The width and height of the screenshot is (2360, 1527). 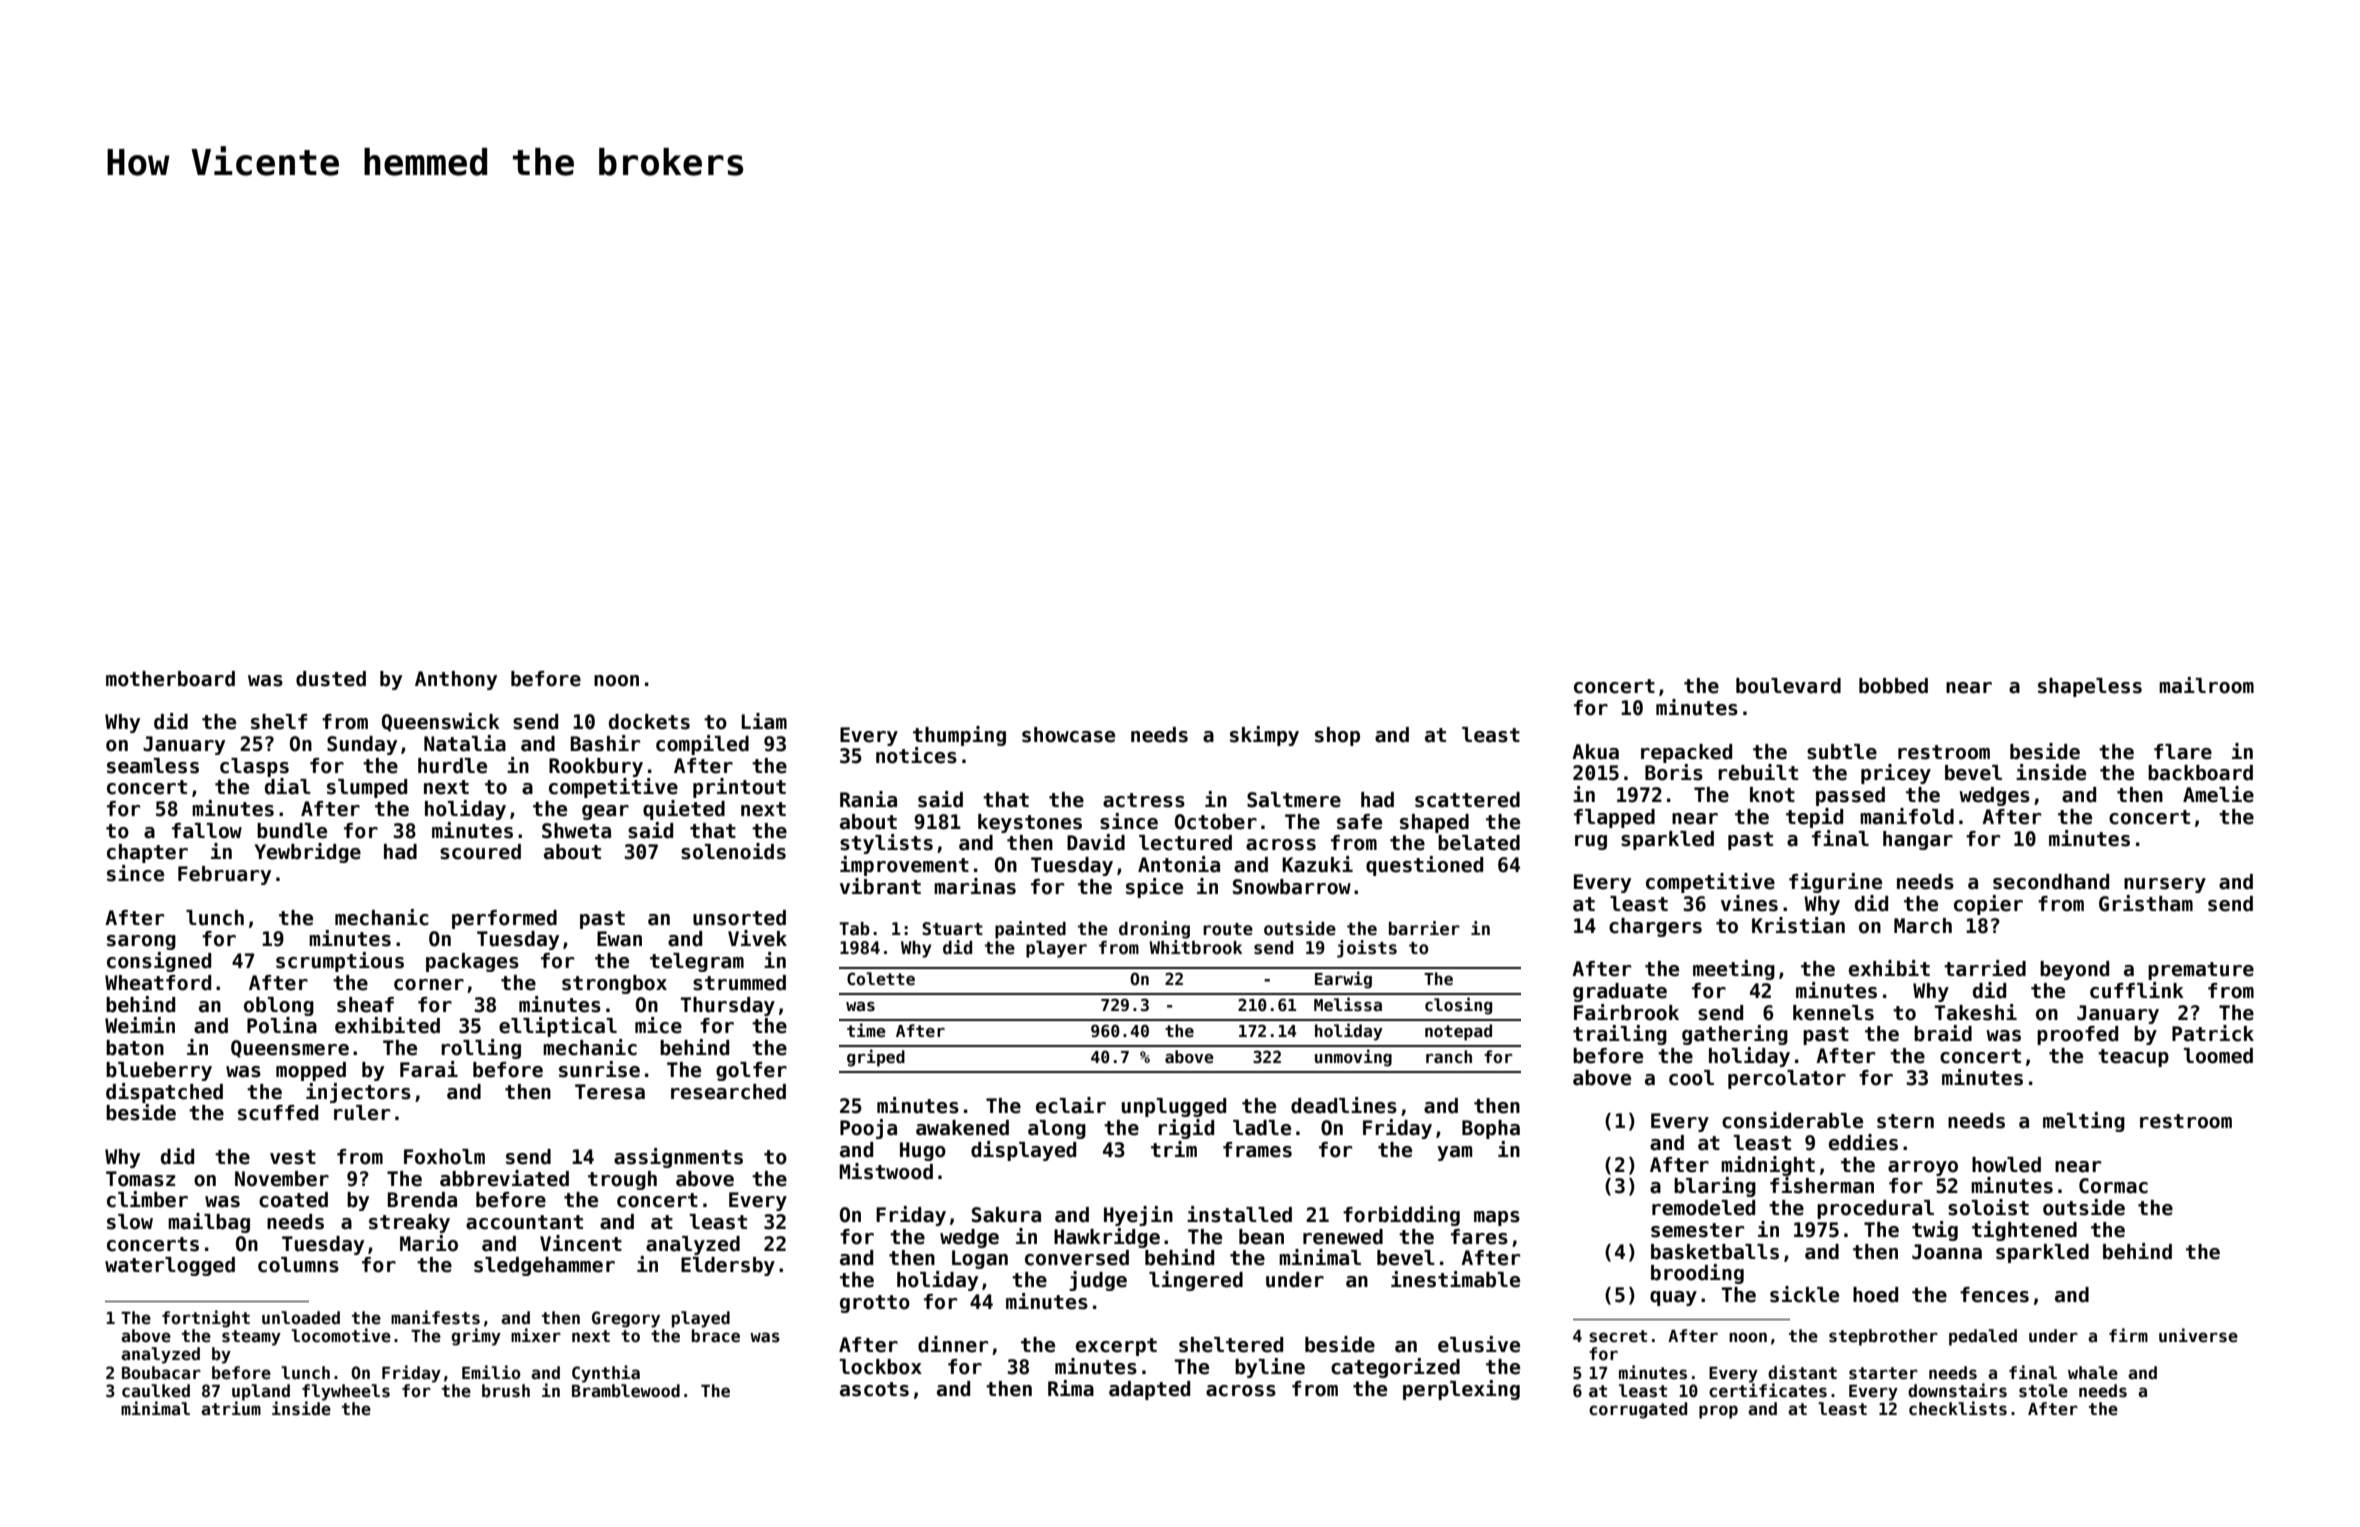 I want to click on unmoving, so click(x=1353, y=1058).
